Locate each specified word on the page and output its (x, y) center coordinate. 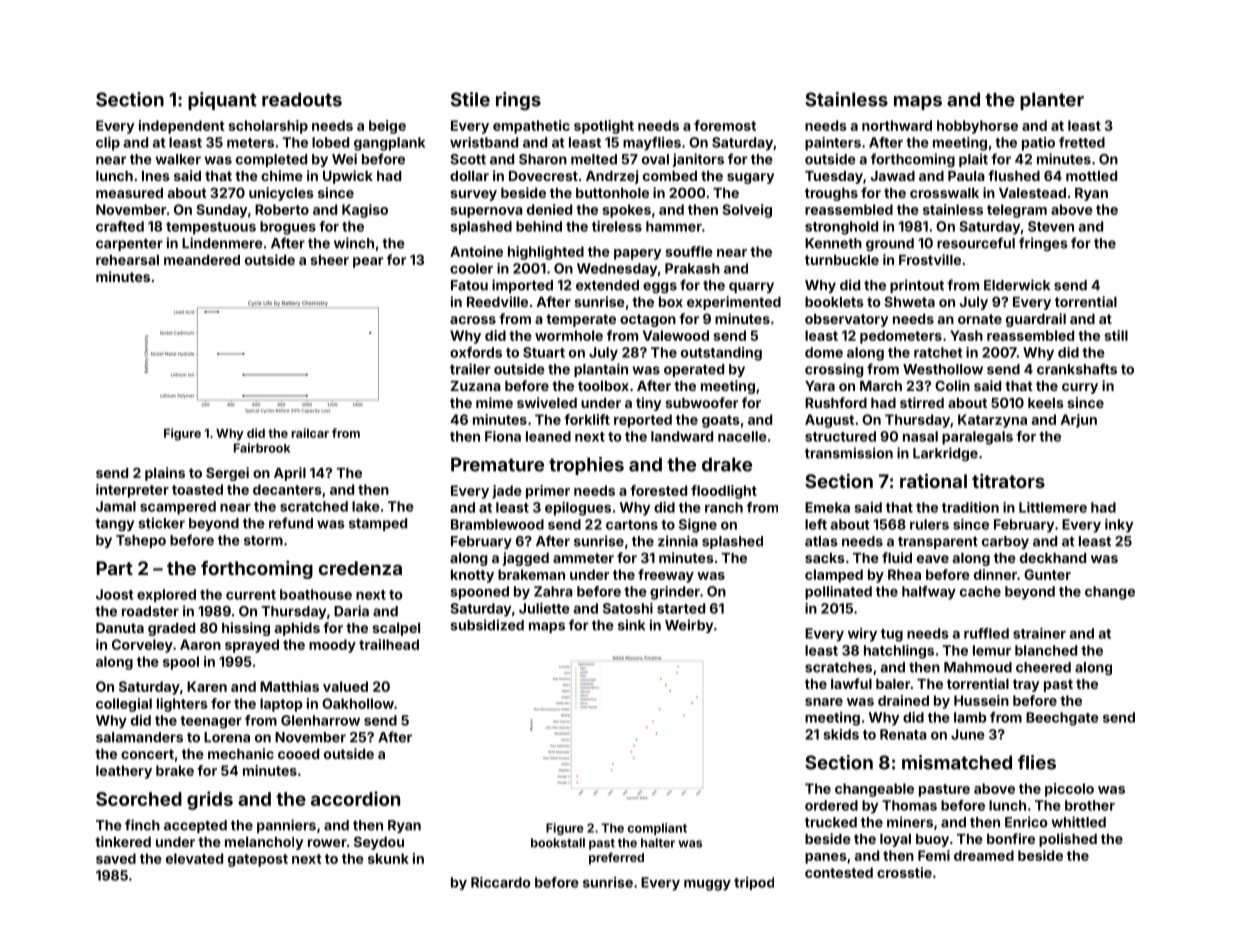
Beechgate (1062, 719)
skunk (388, 858)
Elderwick (1017, 285)
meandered (202, 260)
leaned (548, 436)
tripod (754, 883)
